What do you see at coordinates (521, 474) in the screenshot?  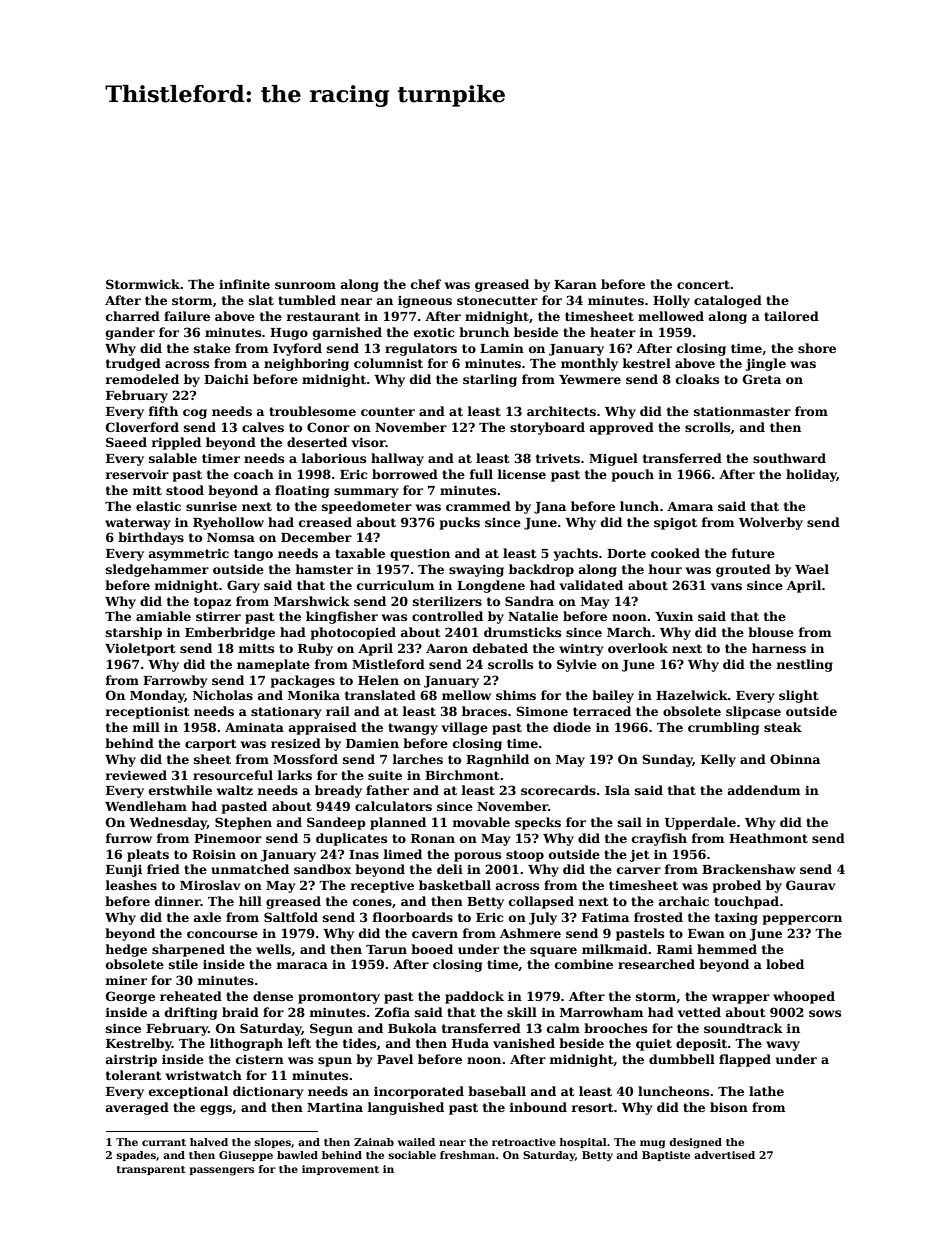 I see `license` at bounding box center [521, 474].
